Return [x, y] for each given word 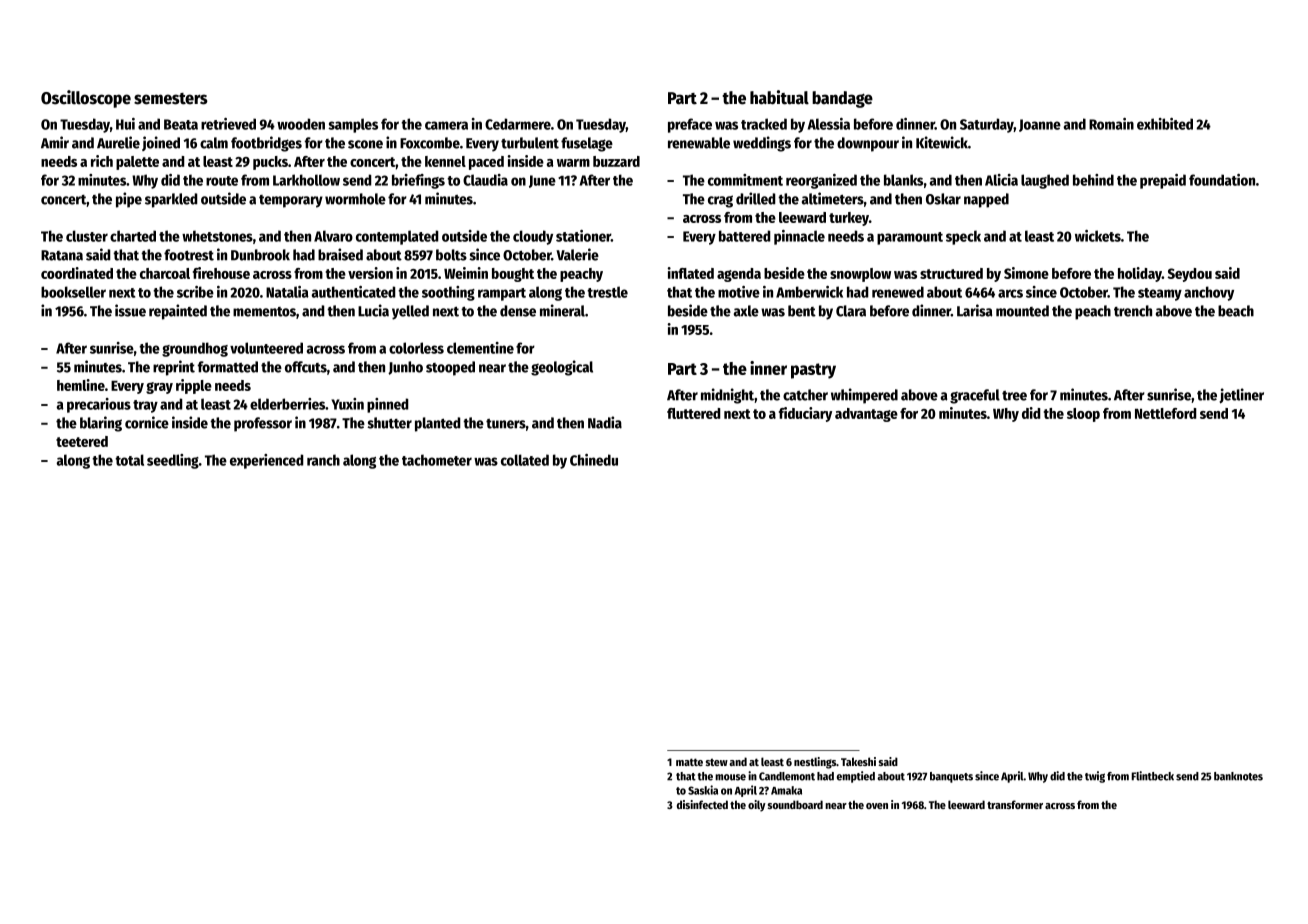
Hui [125, 124]
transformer [1015, 804]
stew [717, 762]
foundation [1222, 180]
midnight [727, 396]
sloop [1083, 415]
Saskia [703, 790]
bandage [842, 99]
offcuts [306, 367]
